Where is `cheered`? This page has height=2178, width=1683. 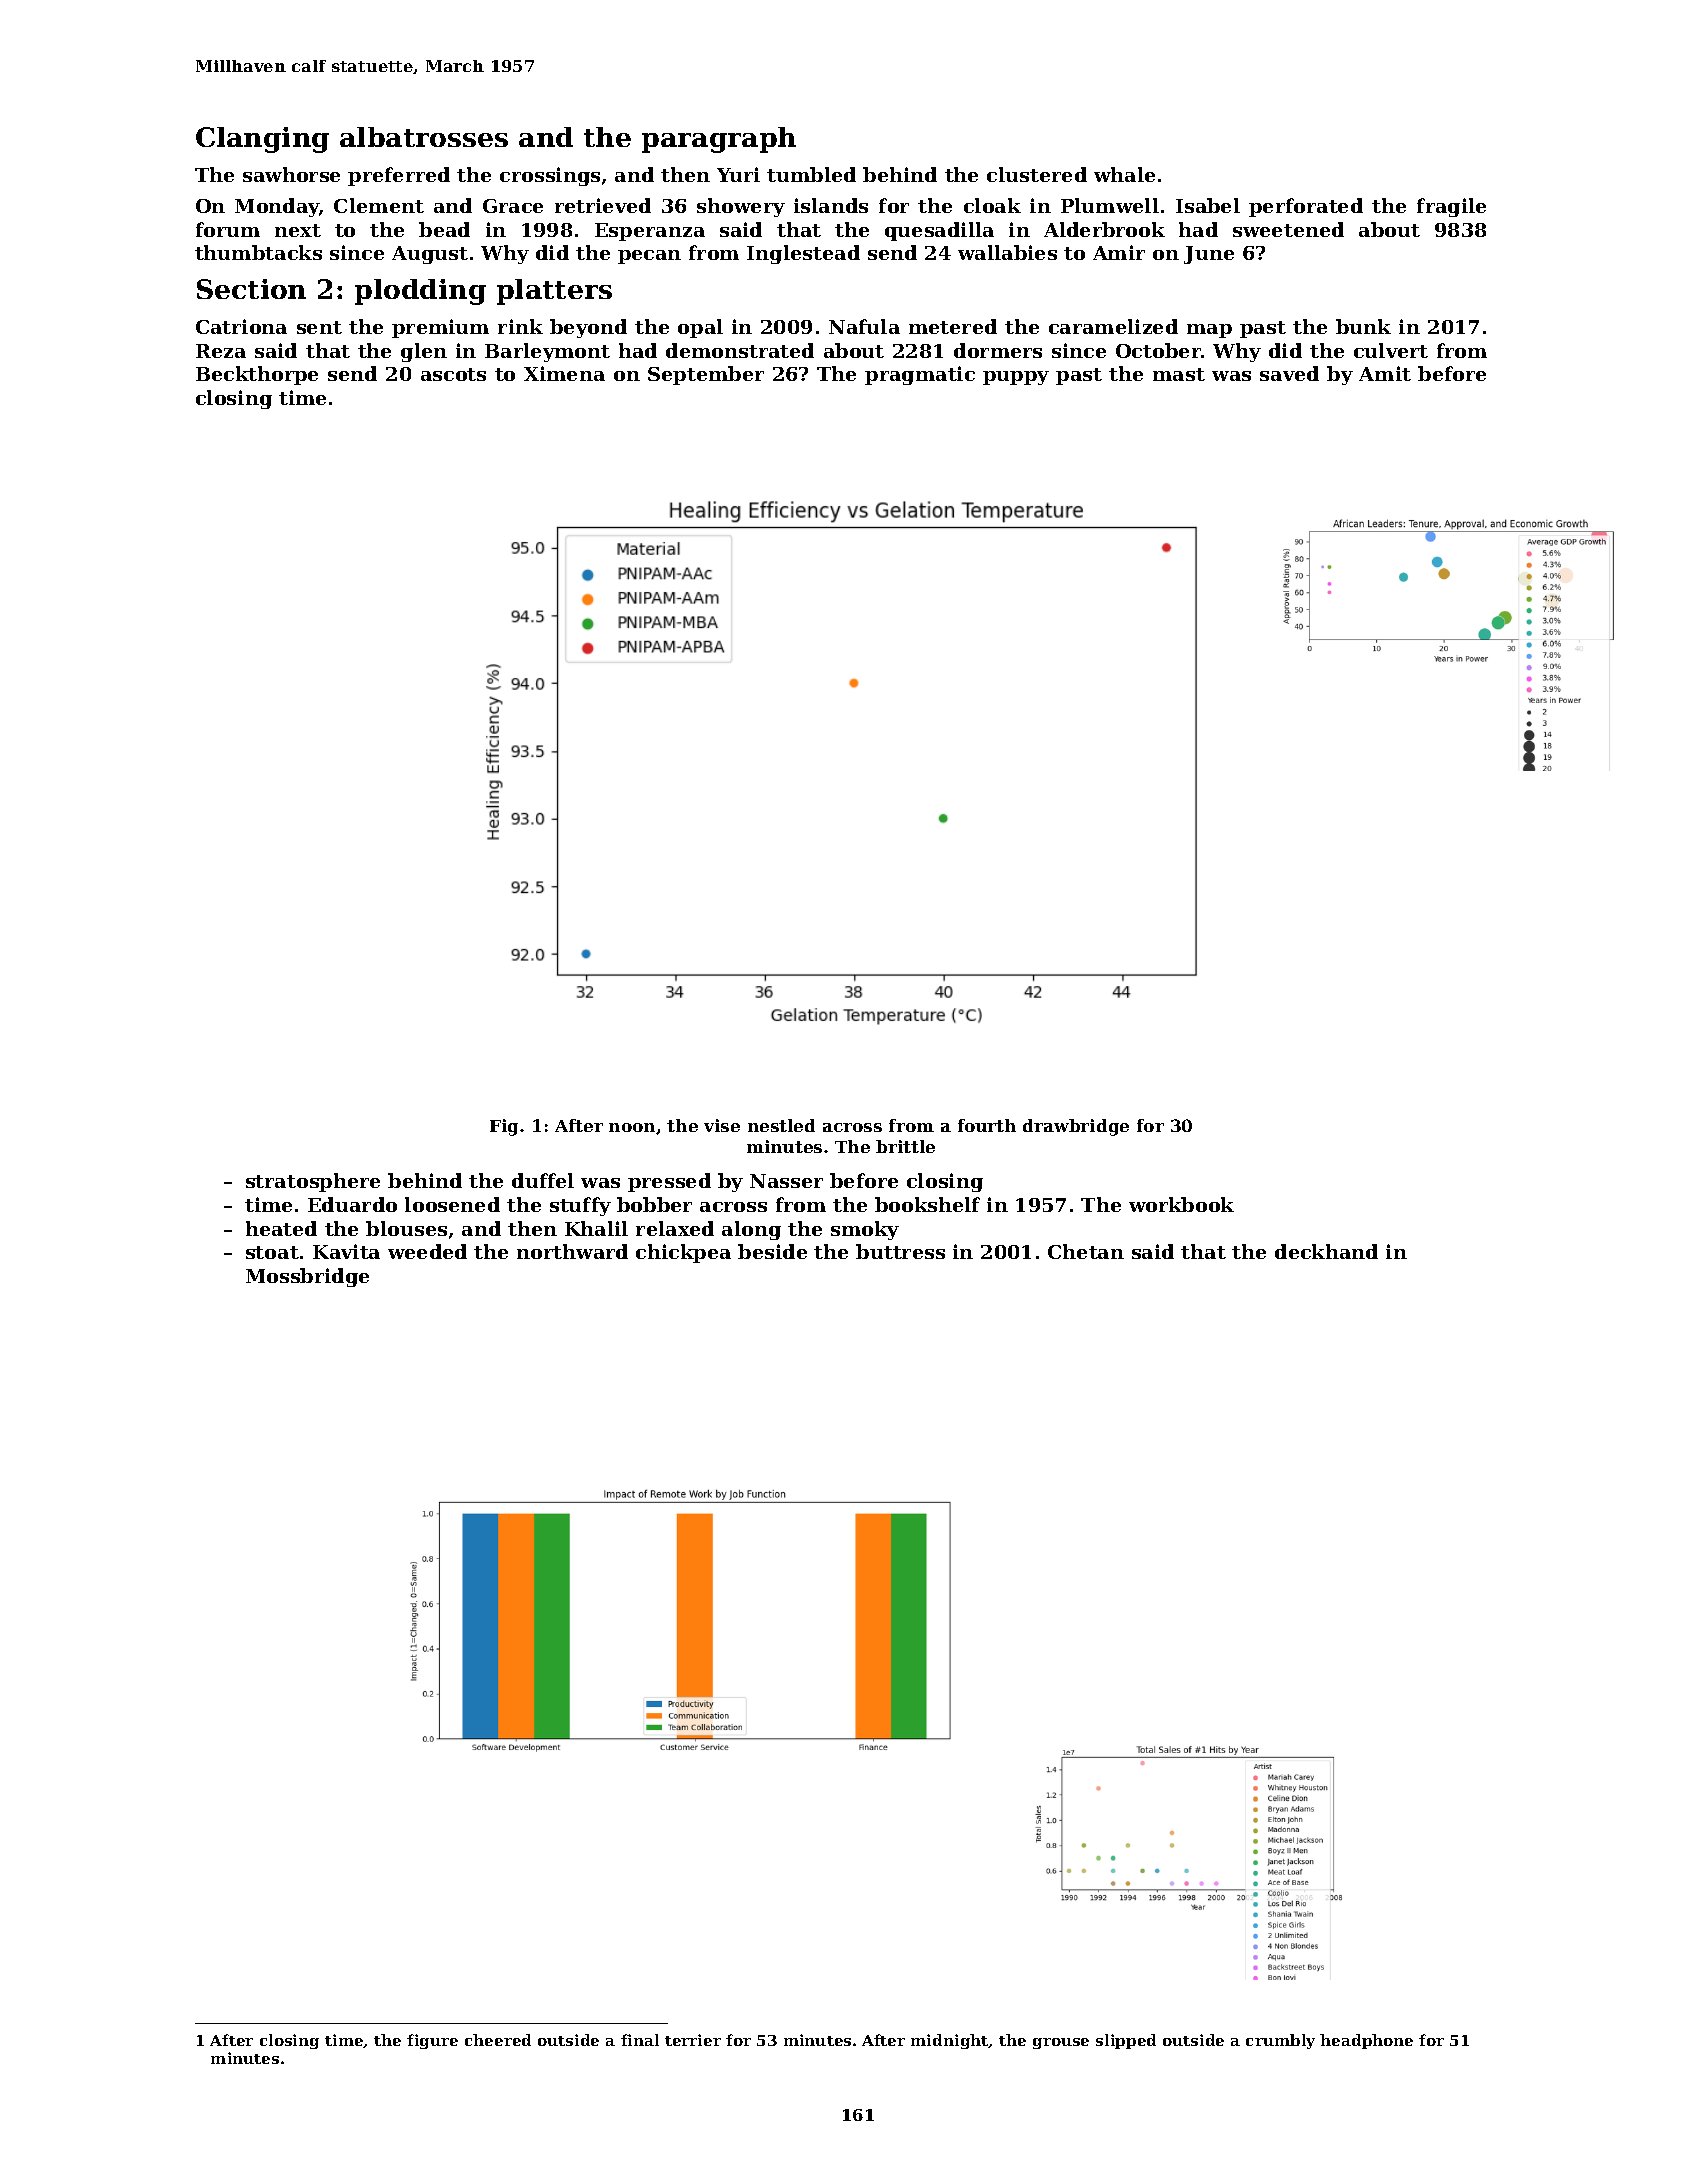 cheered is located at coordinates (498, 2040).
